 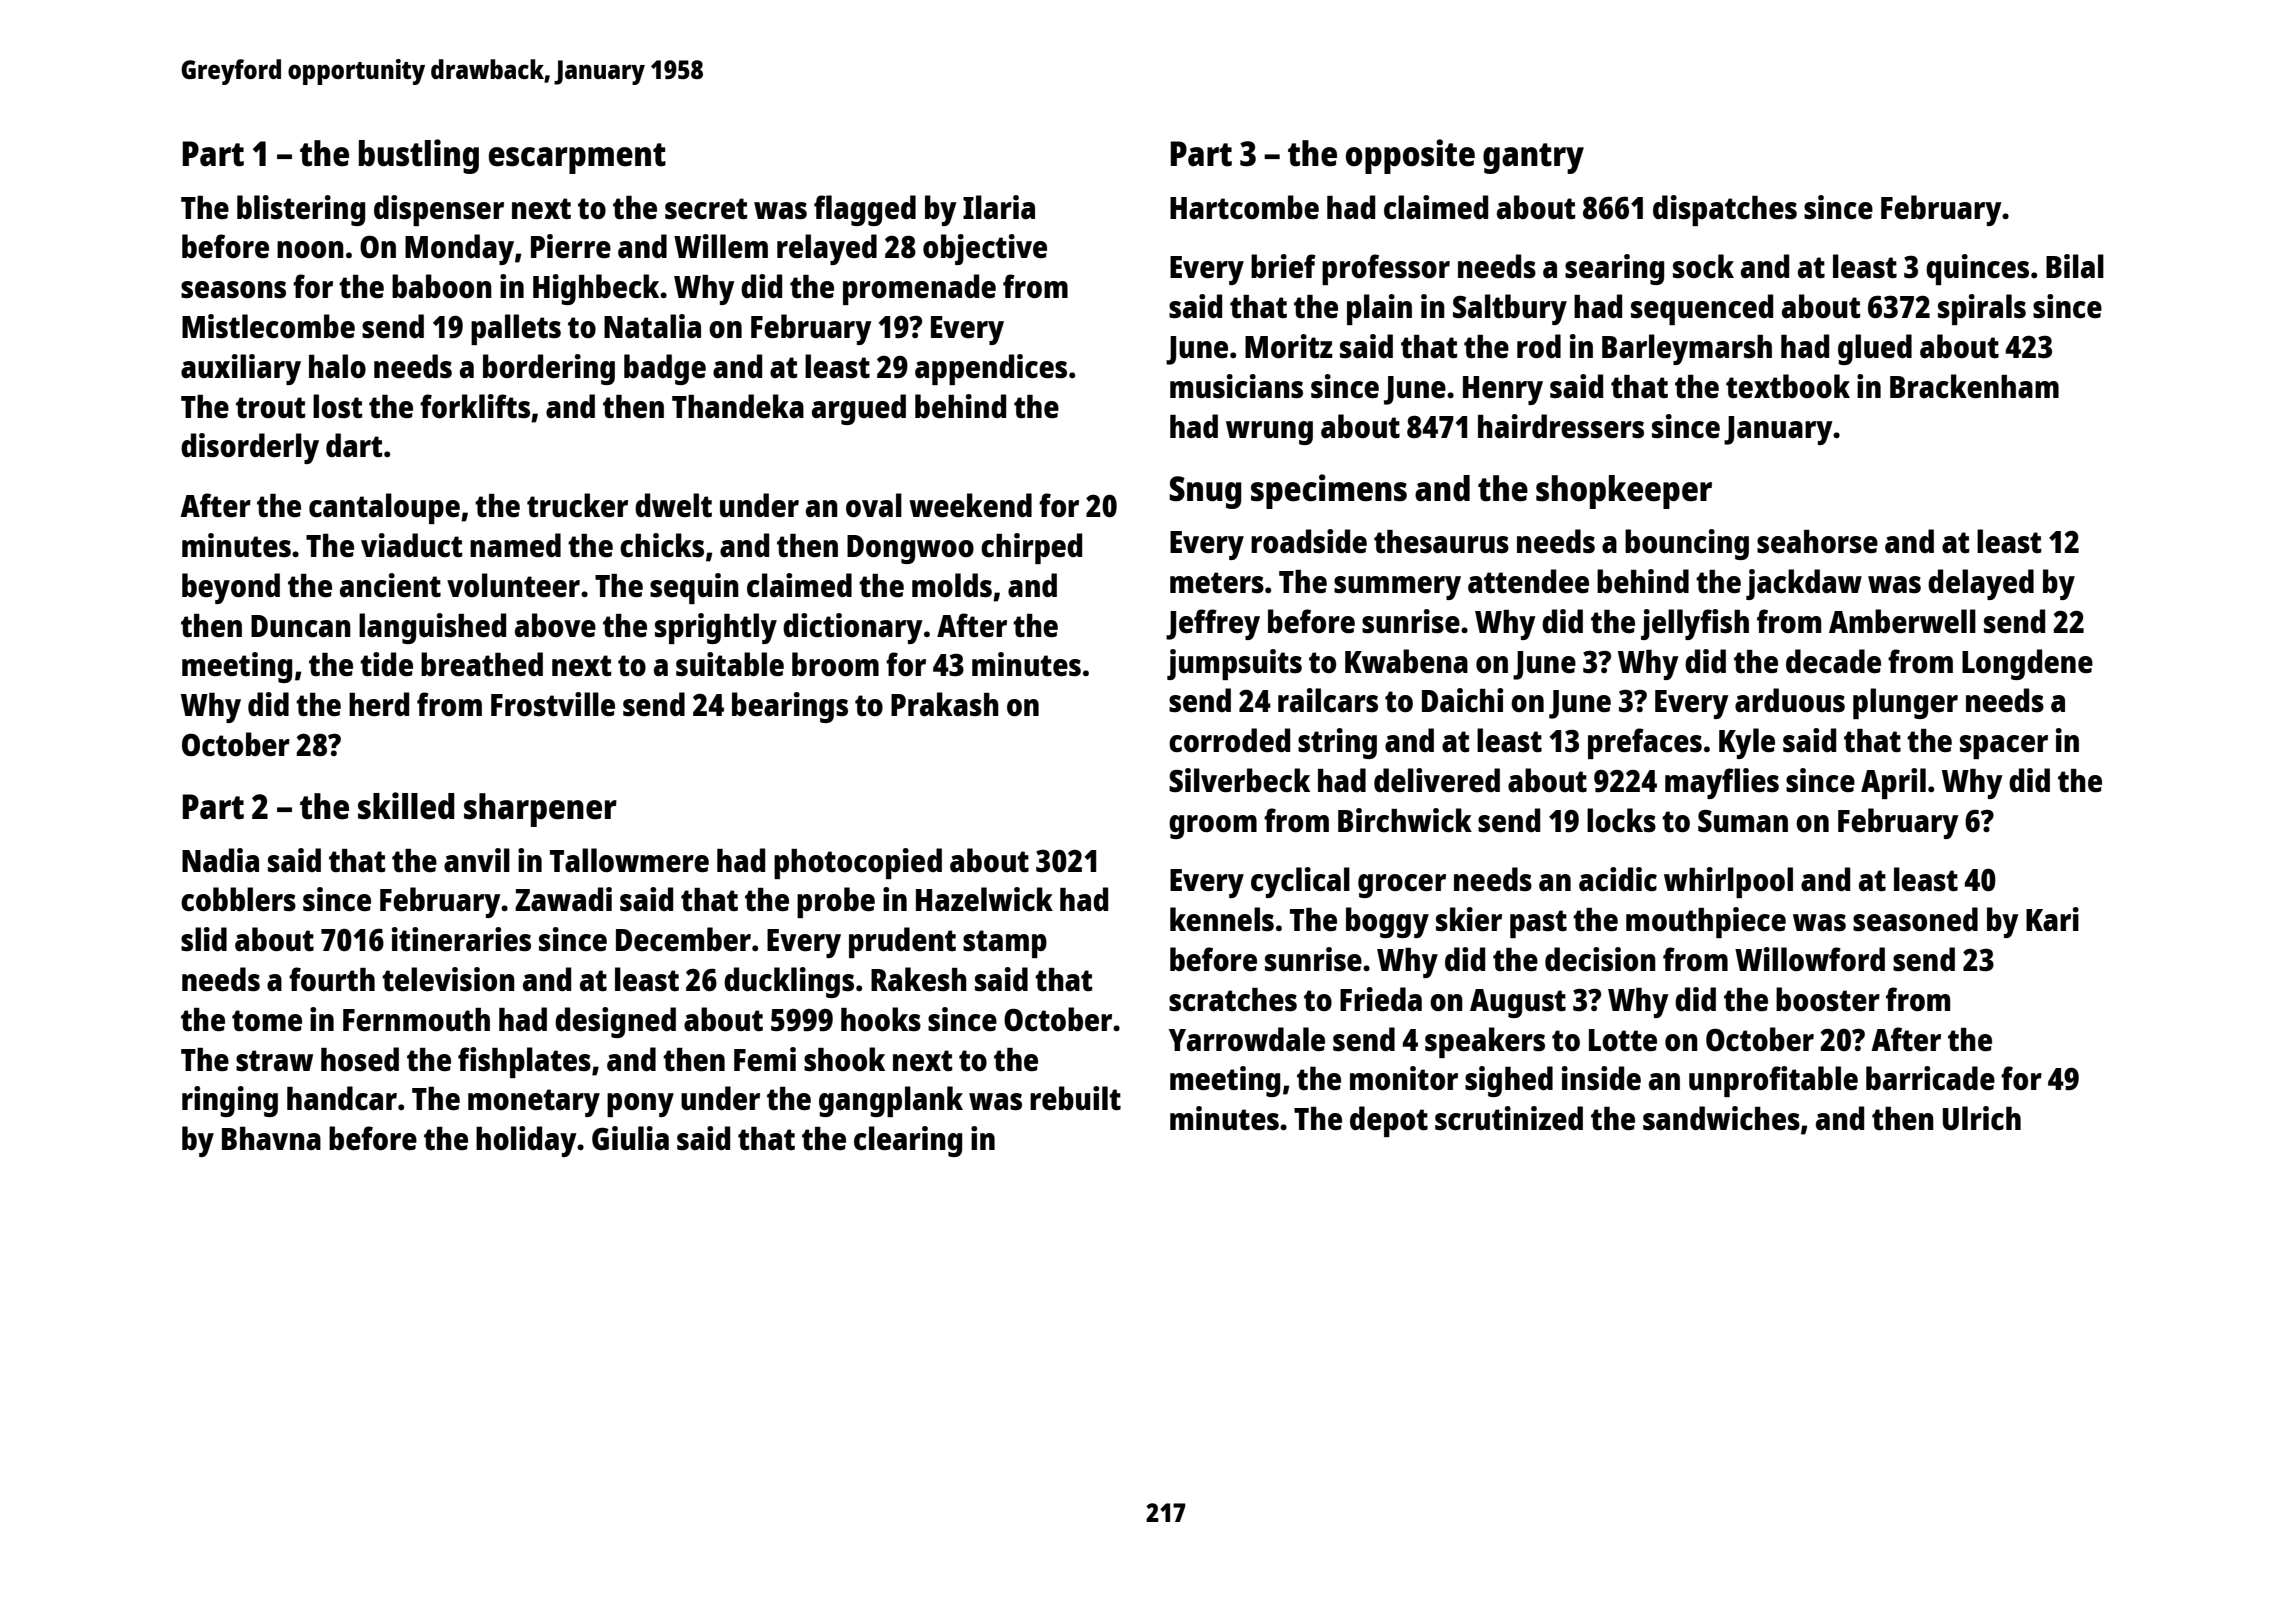 What do you see at coordinates (1404, 1078) in the screenshot?
I see `monitor` at bounding box center [1404, 1078].
